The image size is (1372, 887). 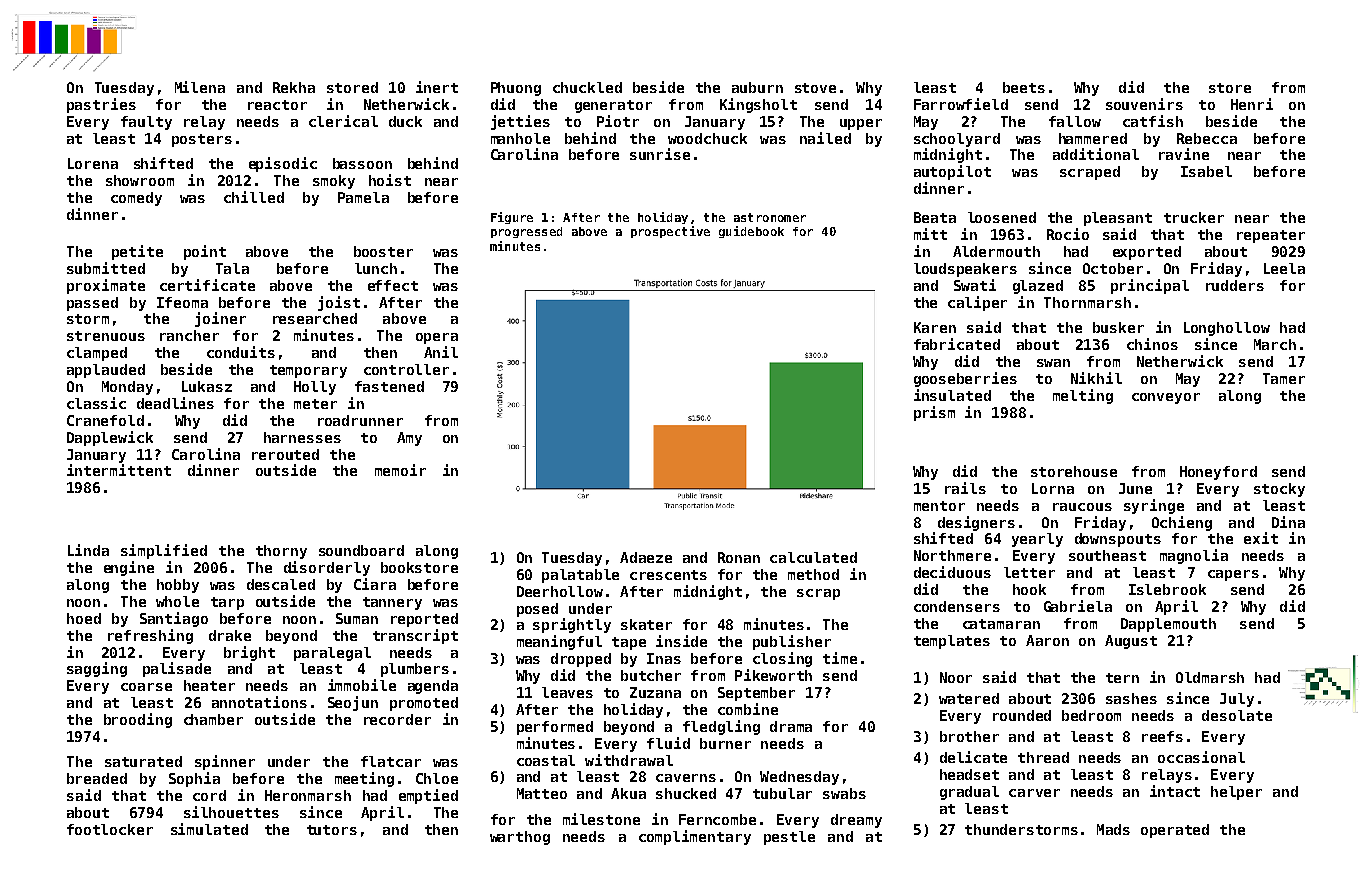 I want to click on stocky, so click(x=1279, y=490).
